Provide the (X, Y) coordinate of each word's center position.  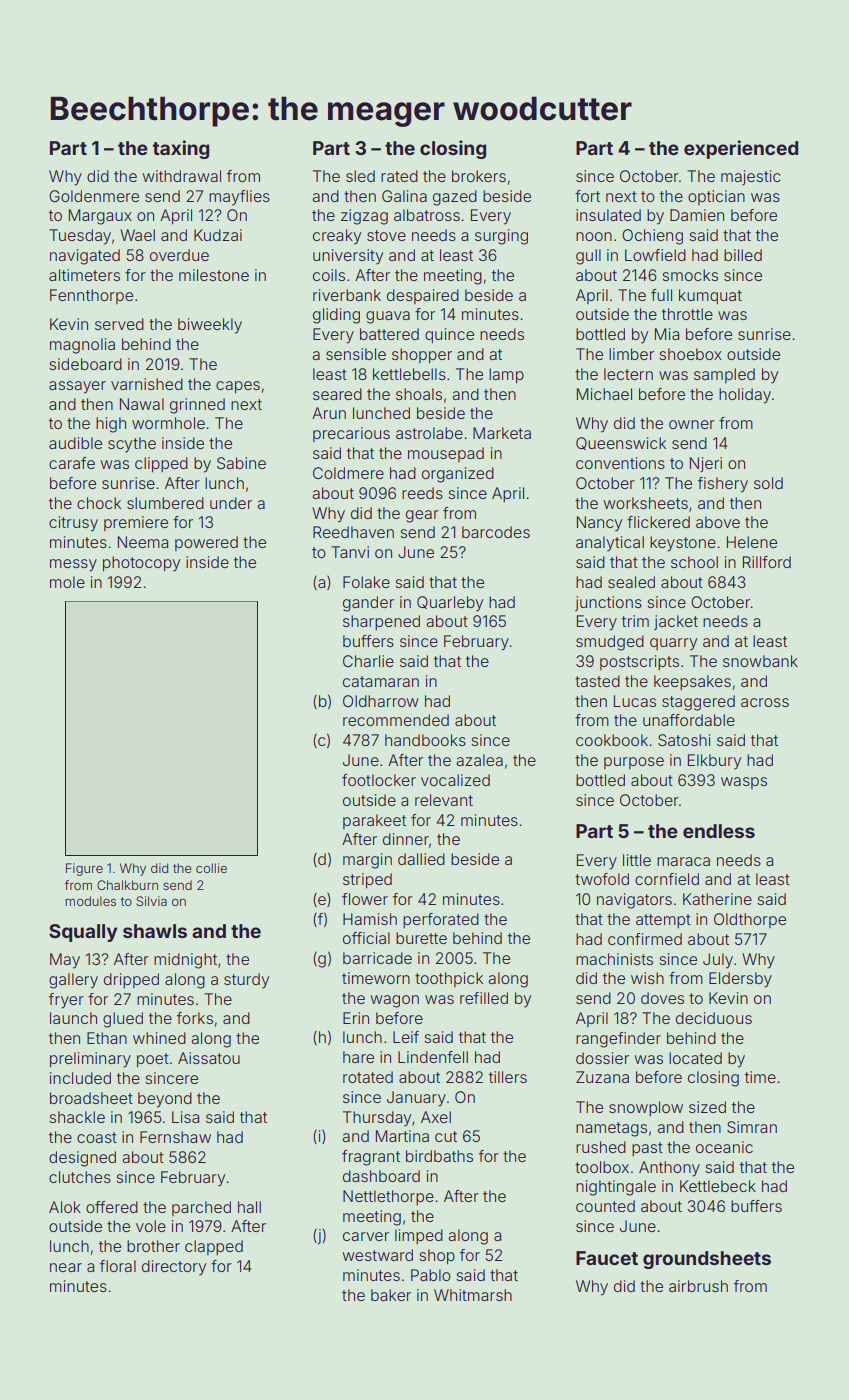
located (695, 1058)
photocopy (141, 564)
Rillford (767, 562)
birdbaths (439, 1156)
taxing (181, 149)
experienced (741, 149)
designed (82, 1159)
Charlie (368, 661)
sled (360, 176)
